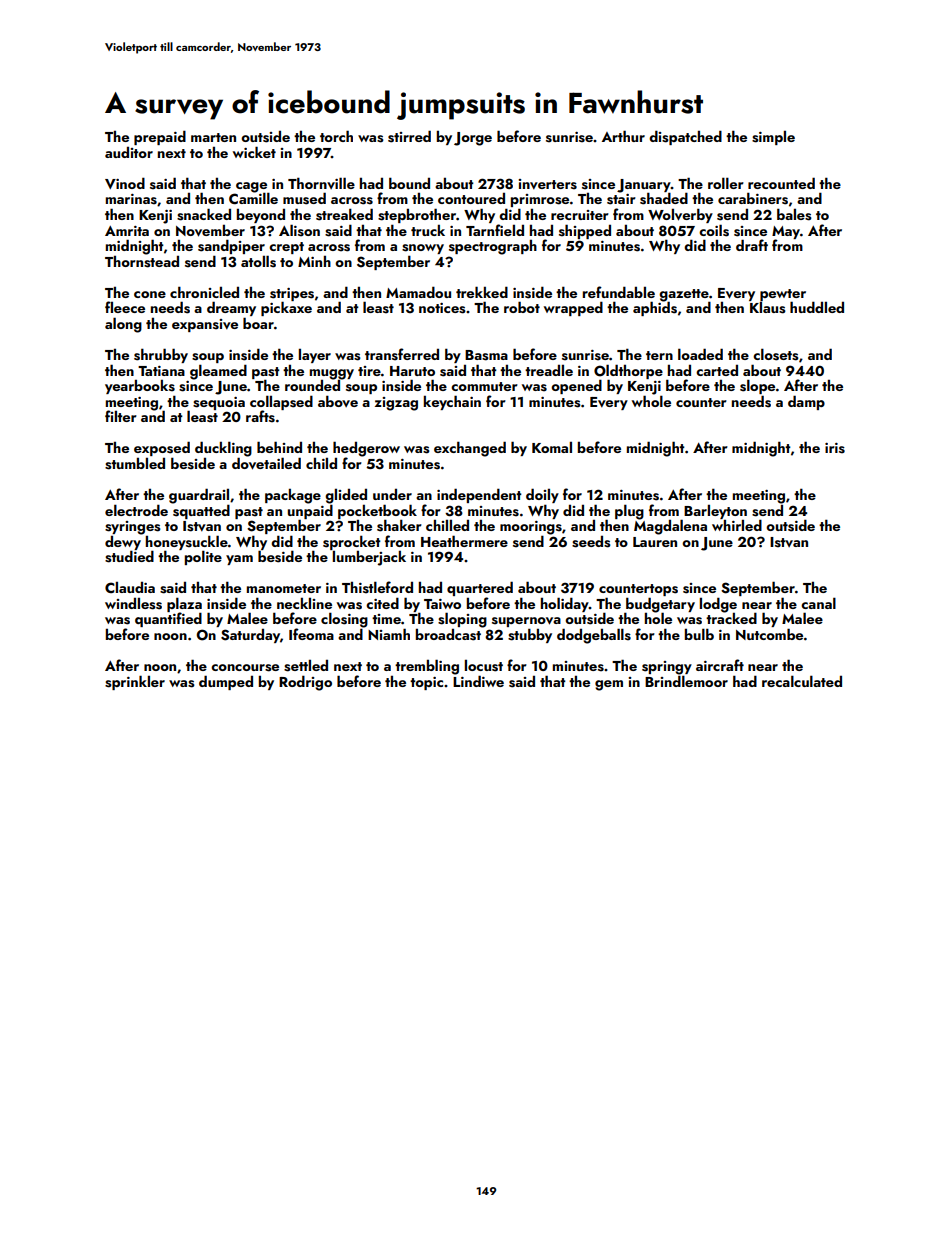 This page has width=952, height=1233. I want to click on January, so click(644, 186).
